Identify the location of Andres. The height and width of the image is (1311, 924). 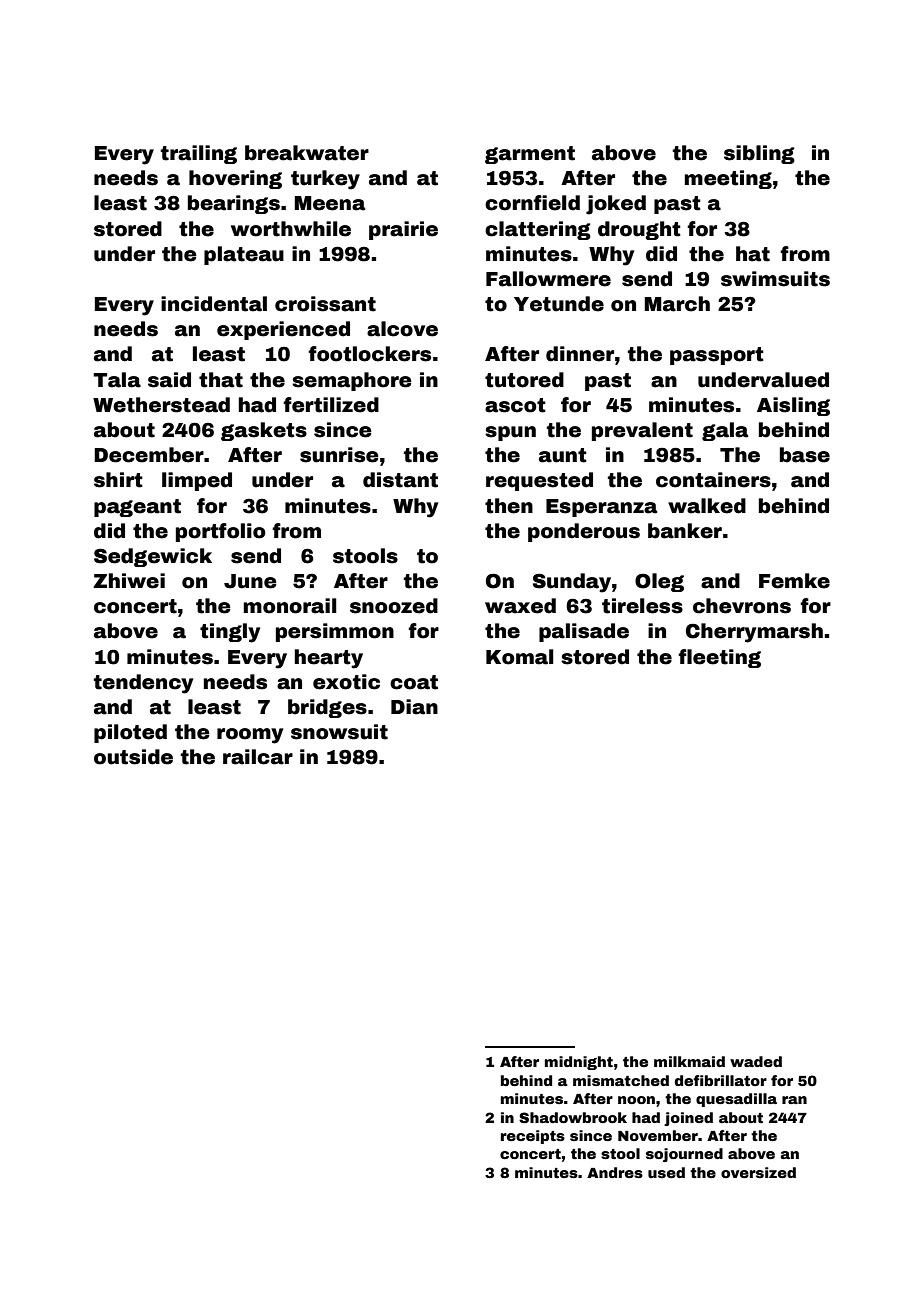
(615, 1172).
